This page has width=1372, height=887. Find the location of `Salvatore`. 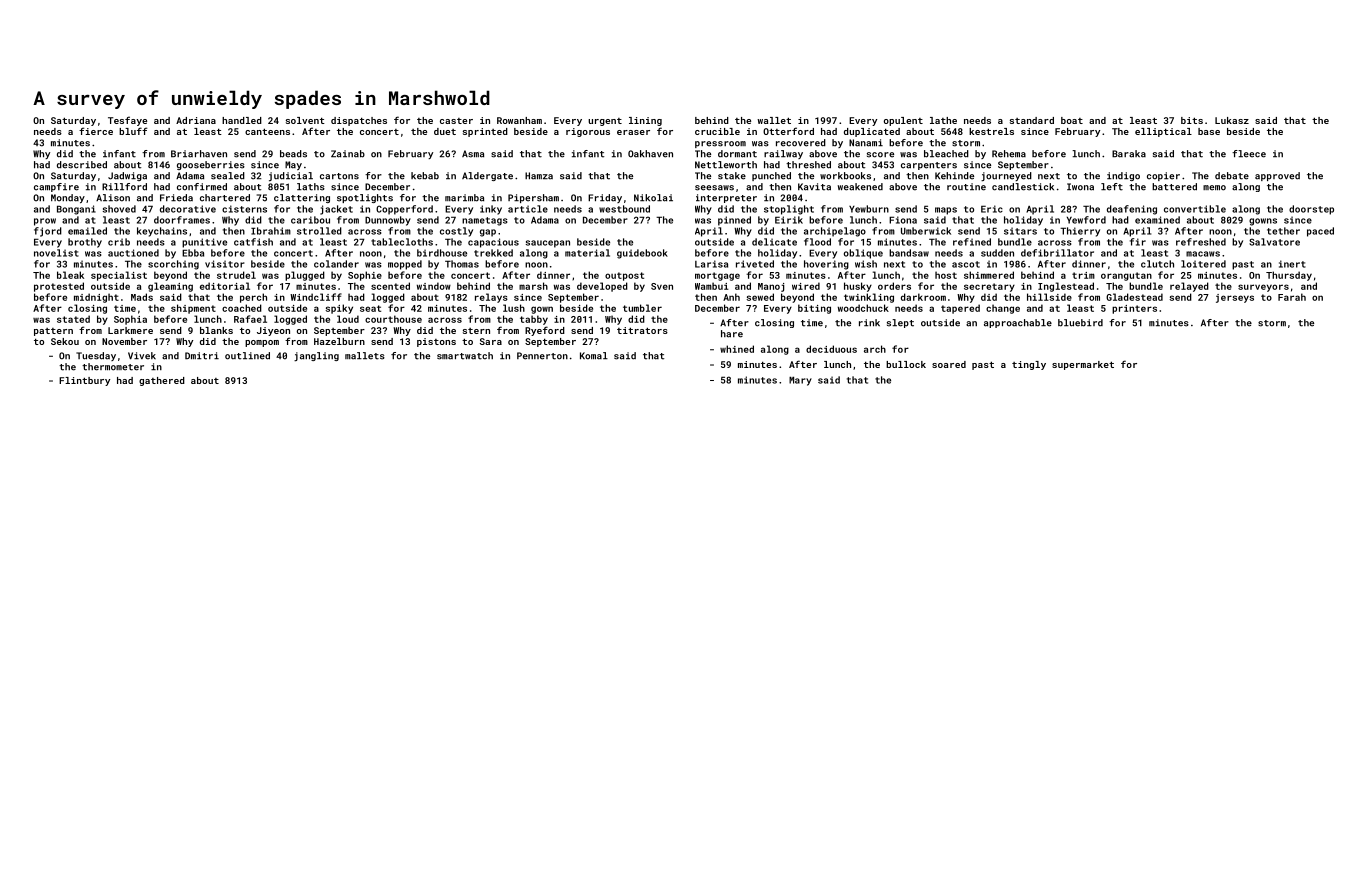

Salvatore is located at coordinates (1274, 242).
